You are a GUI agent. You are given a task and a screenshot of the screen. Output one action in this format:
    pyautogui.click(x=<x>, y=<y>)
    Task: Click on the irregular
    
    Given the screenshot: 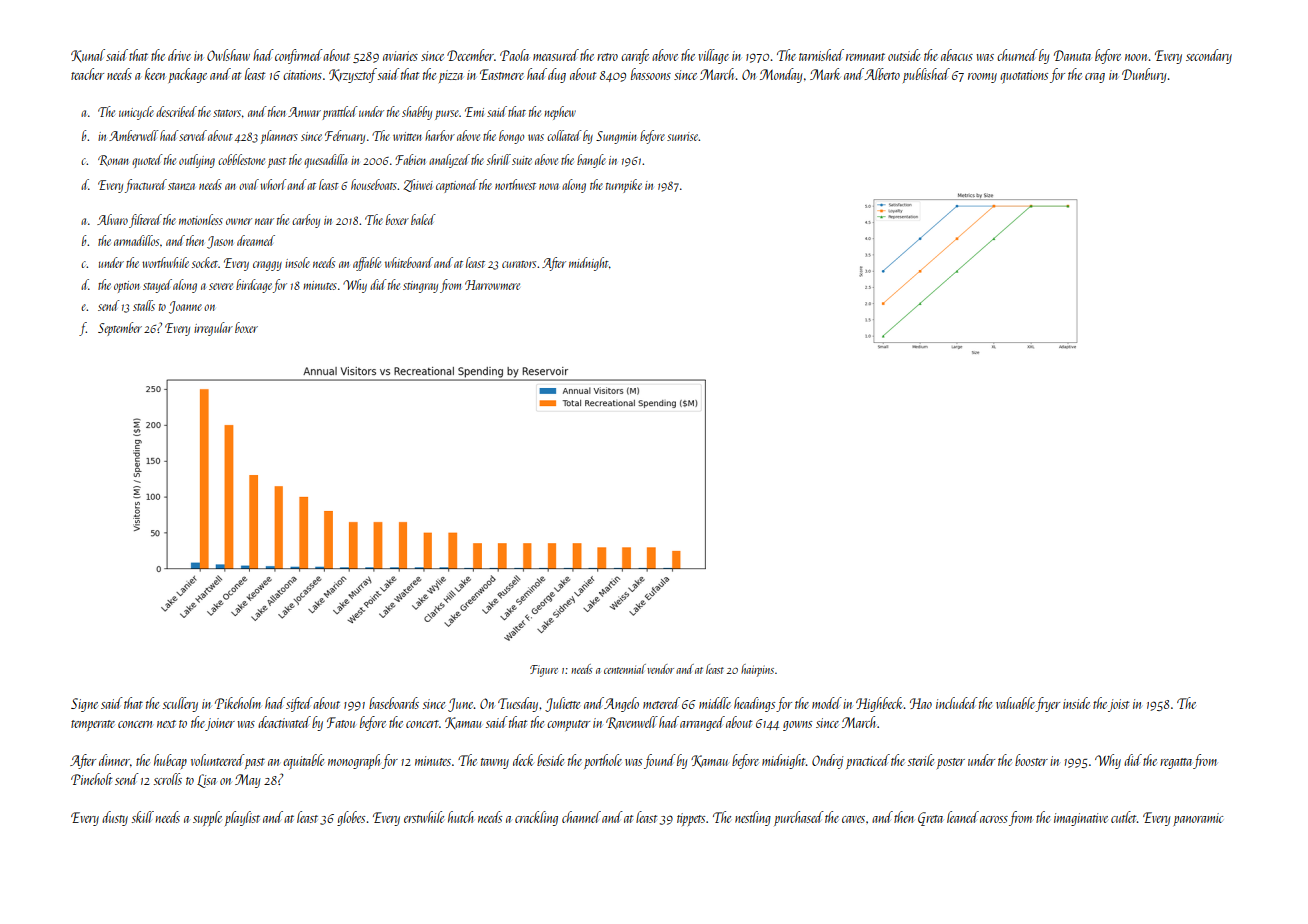 What is the action you would take?
    pyautogui.click(x=213, y=329)
